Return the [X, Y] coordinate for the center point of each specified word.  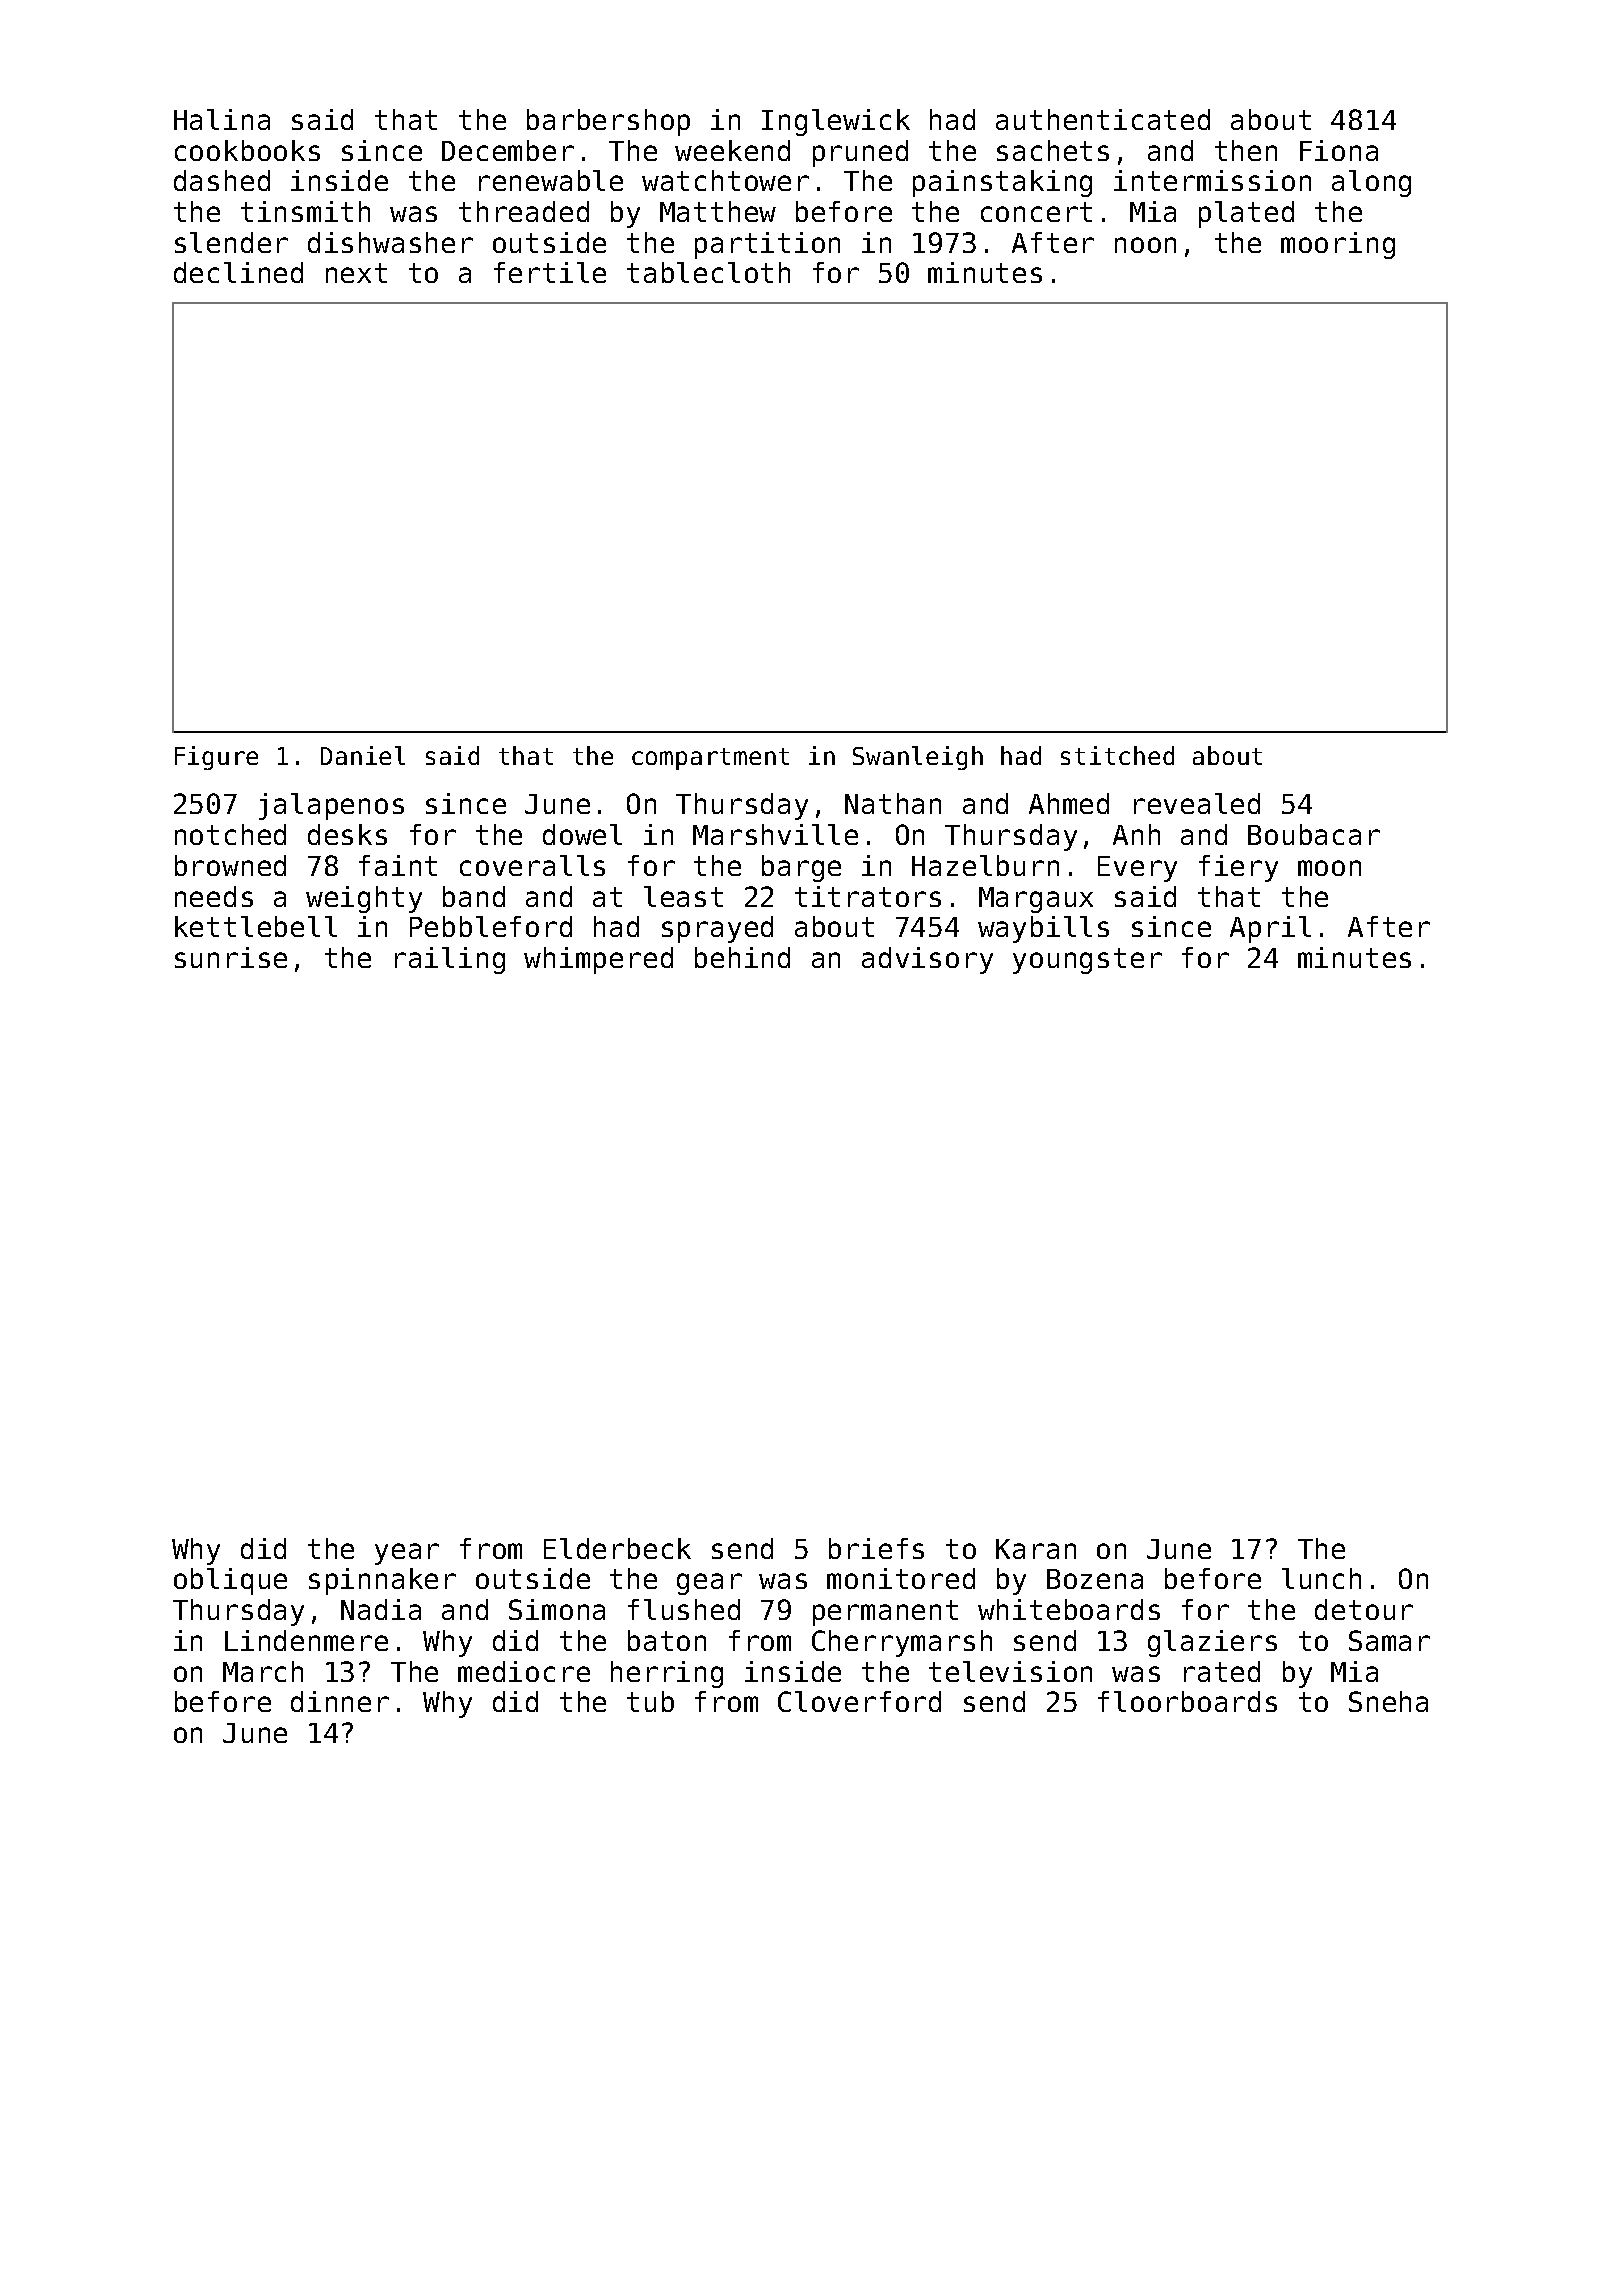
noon [1145, 245]
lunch [1321, 1578]
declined [238, 272]
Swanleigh [918, 758]
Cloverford [859, 1701]
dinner [340, 1701]
